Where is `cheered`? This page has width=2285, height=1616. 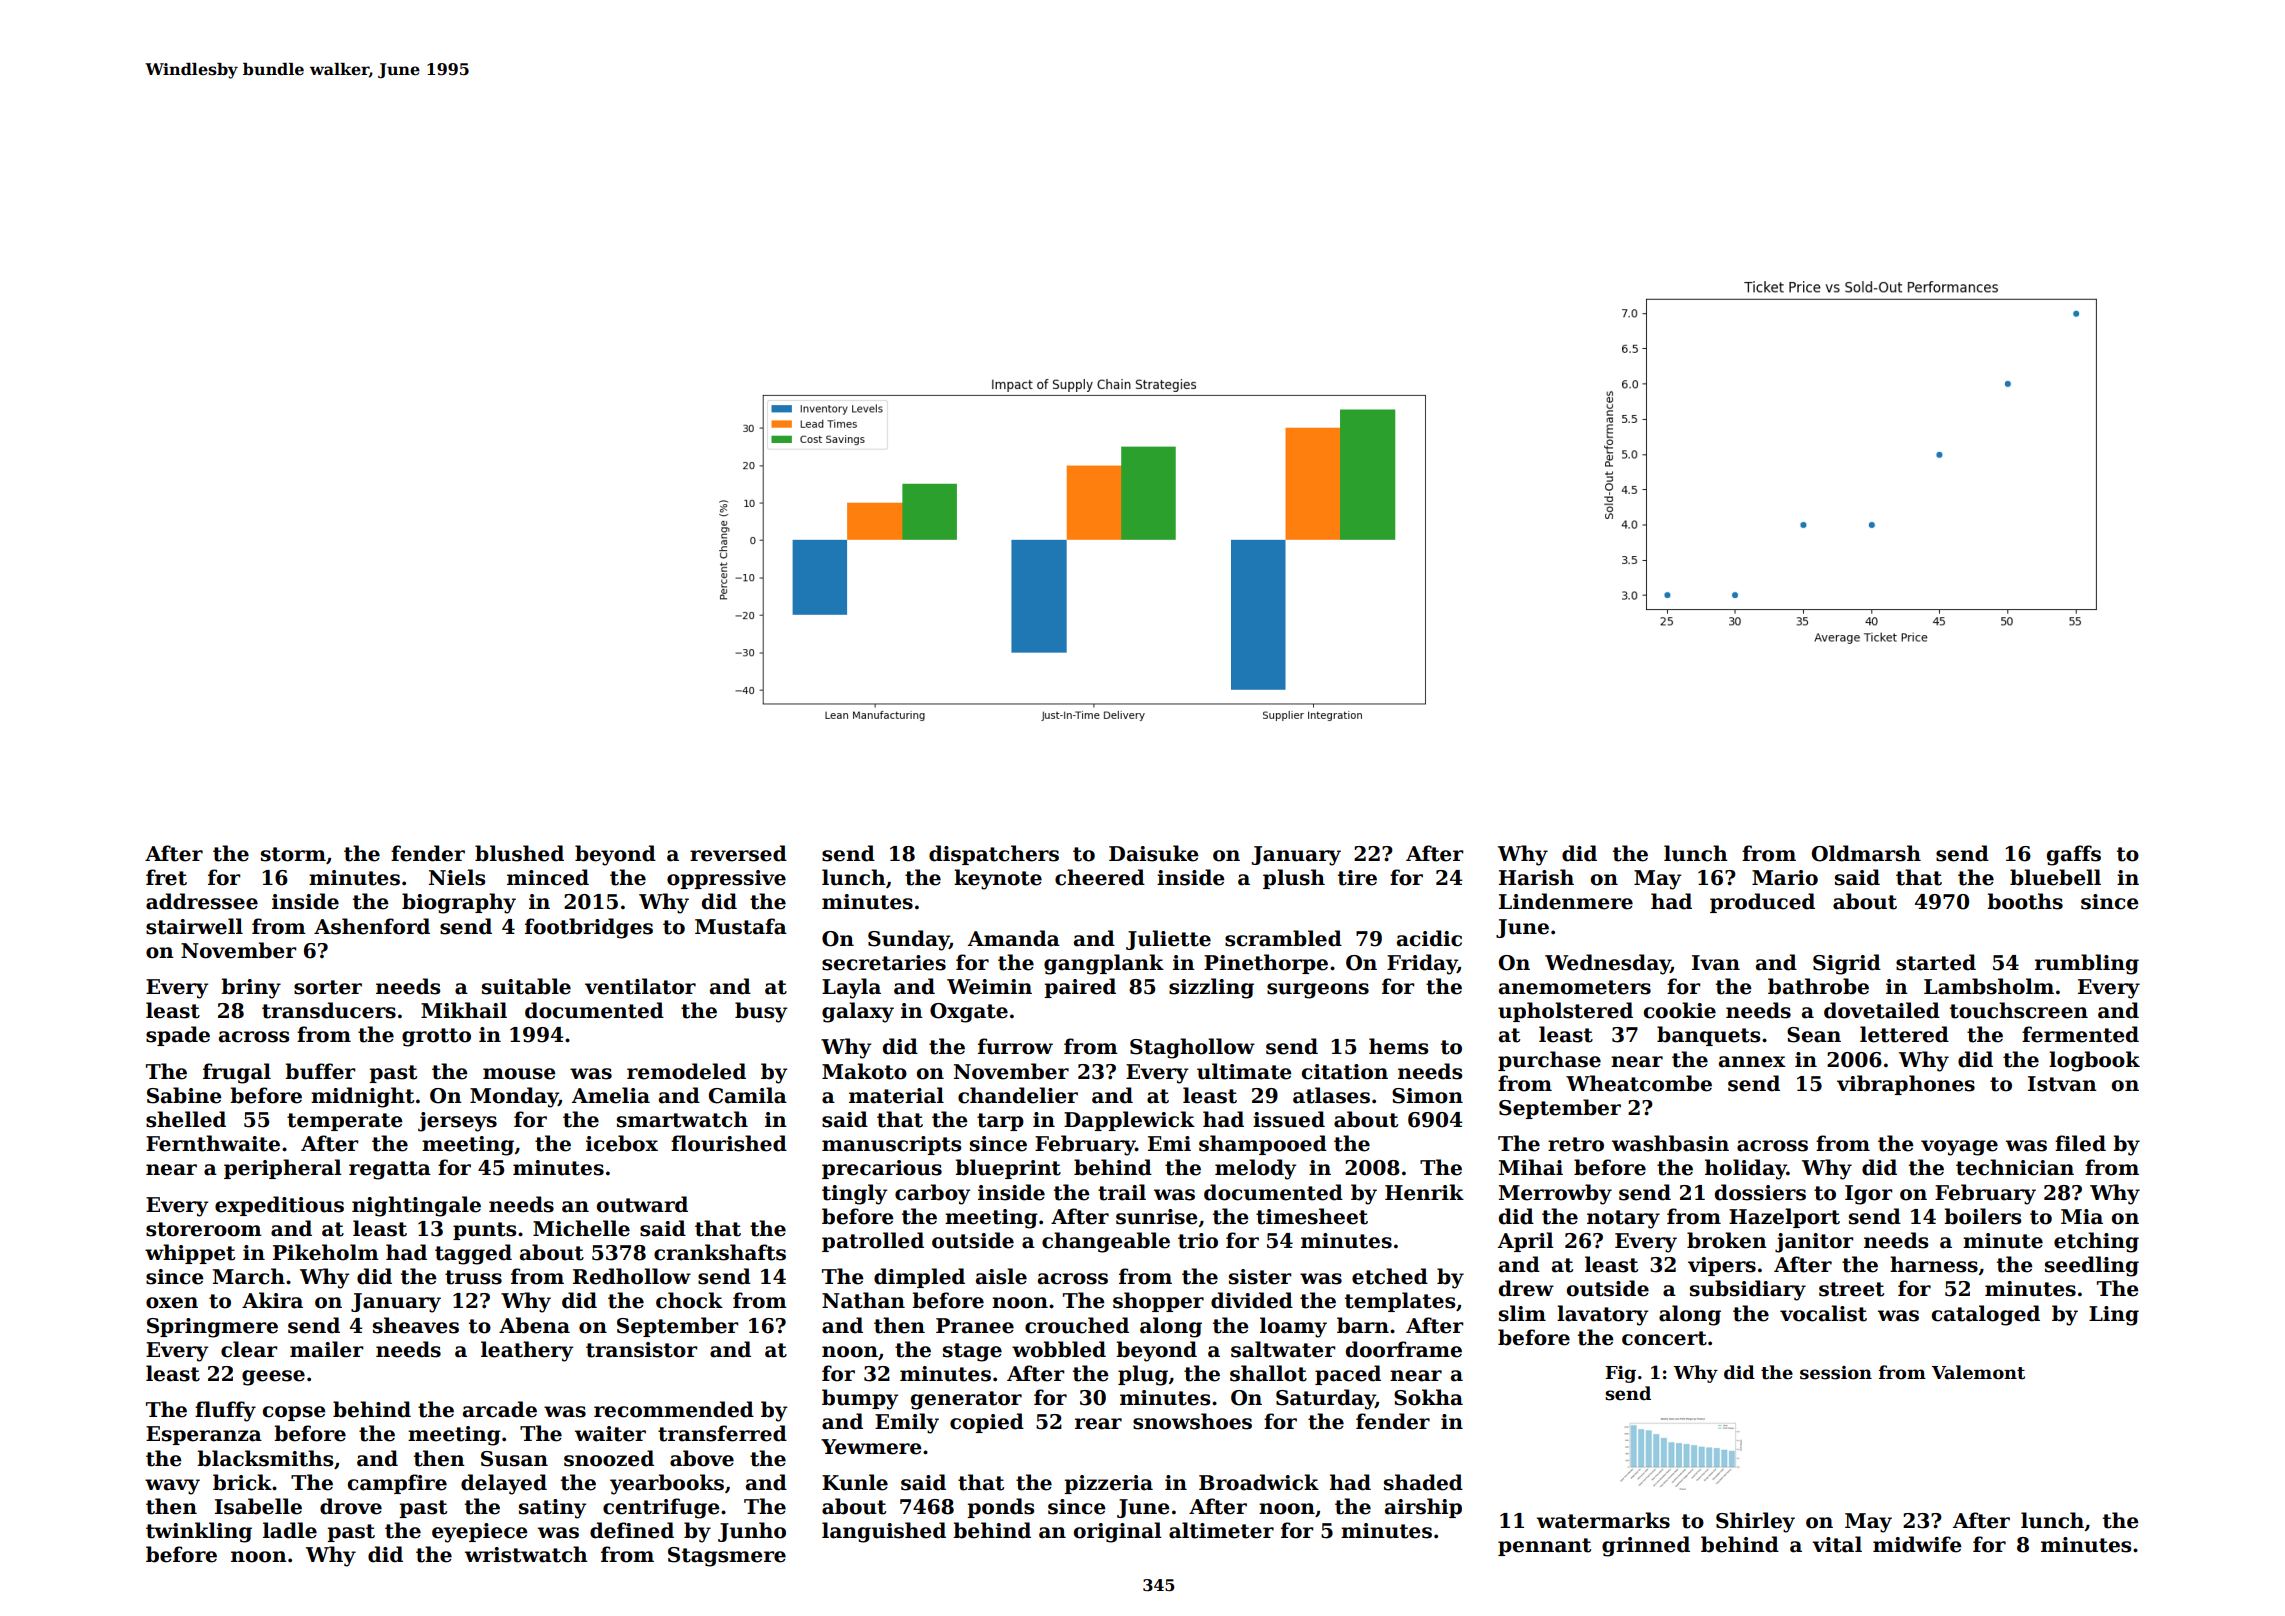 cheered is located at coordinates (1100, 877).
